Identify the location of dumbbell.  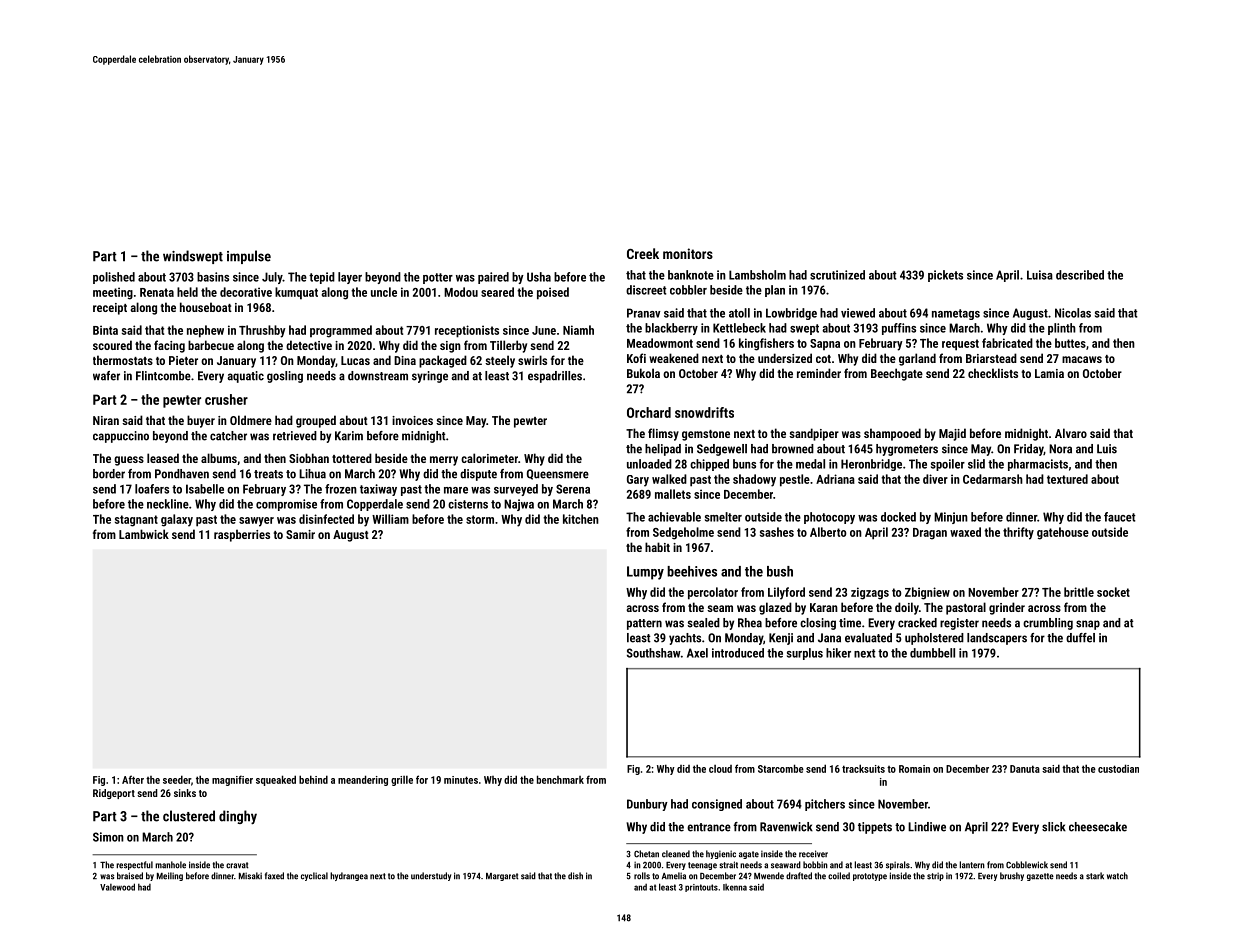
(932, 653).
